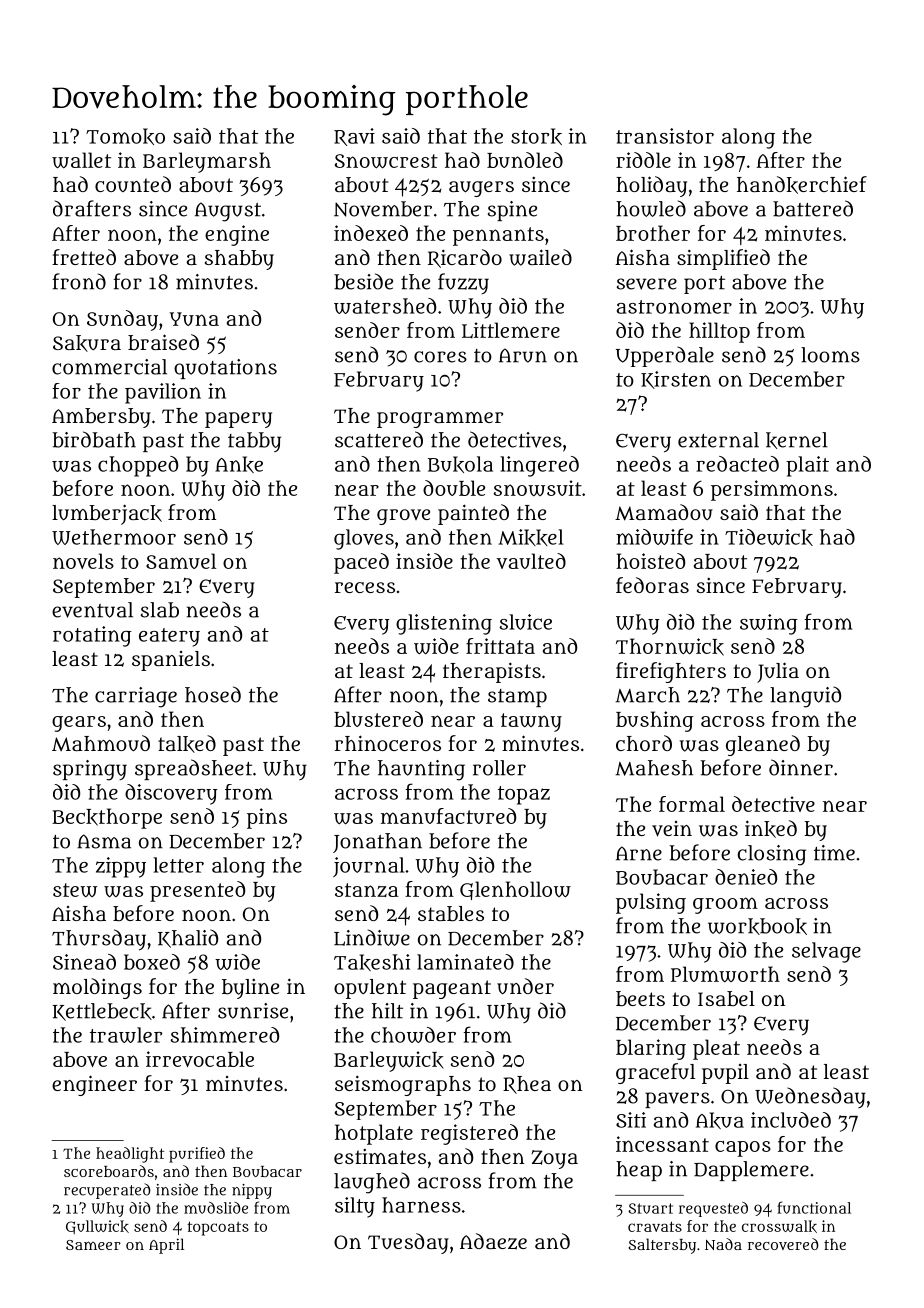 This screenshot has width=924, height=1308. I want to click on topaz, so click(524, 795).
